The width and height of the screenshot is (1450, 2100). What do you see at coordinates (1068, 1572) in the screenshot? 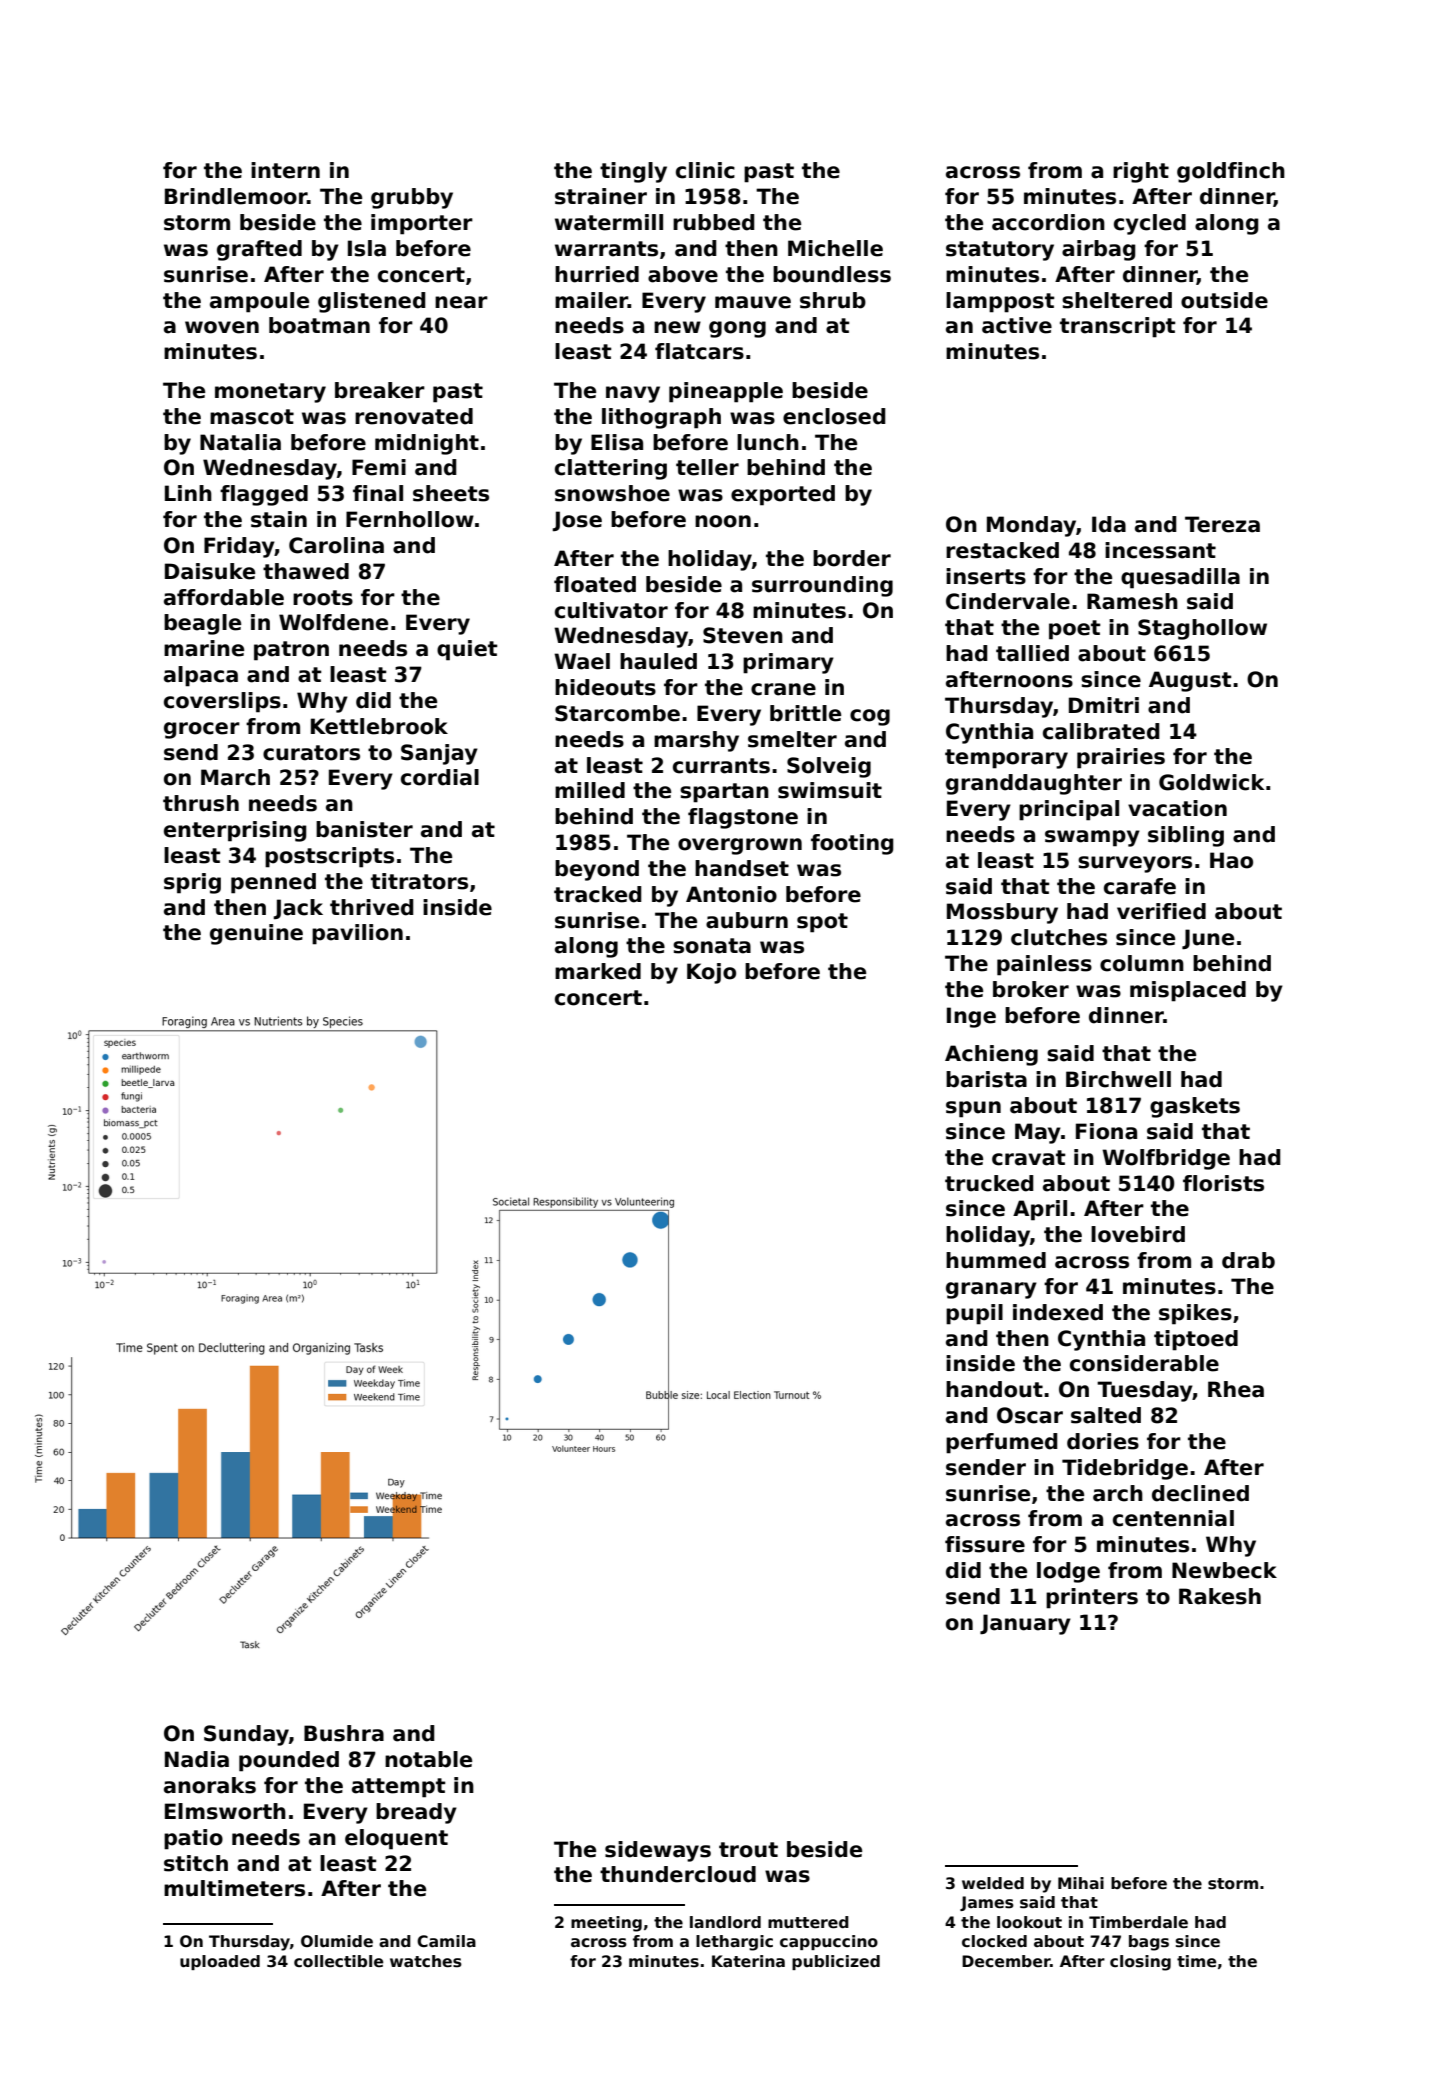
I see `lodge` at bounding box center [1068, 1572].
